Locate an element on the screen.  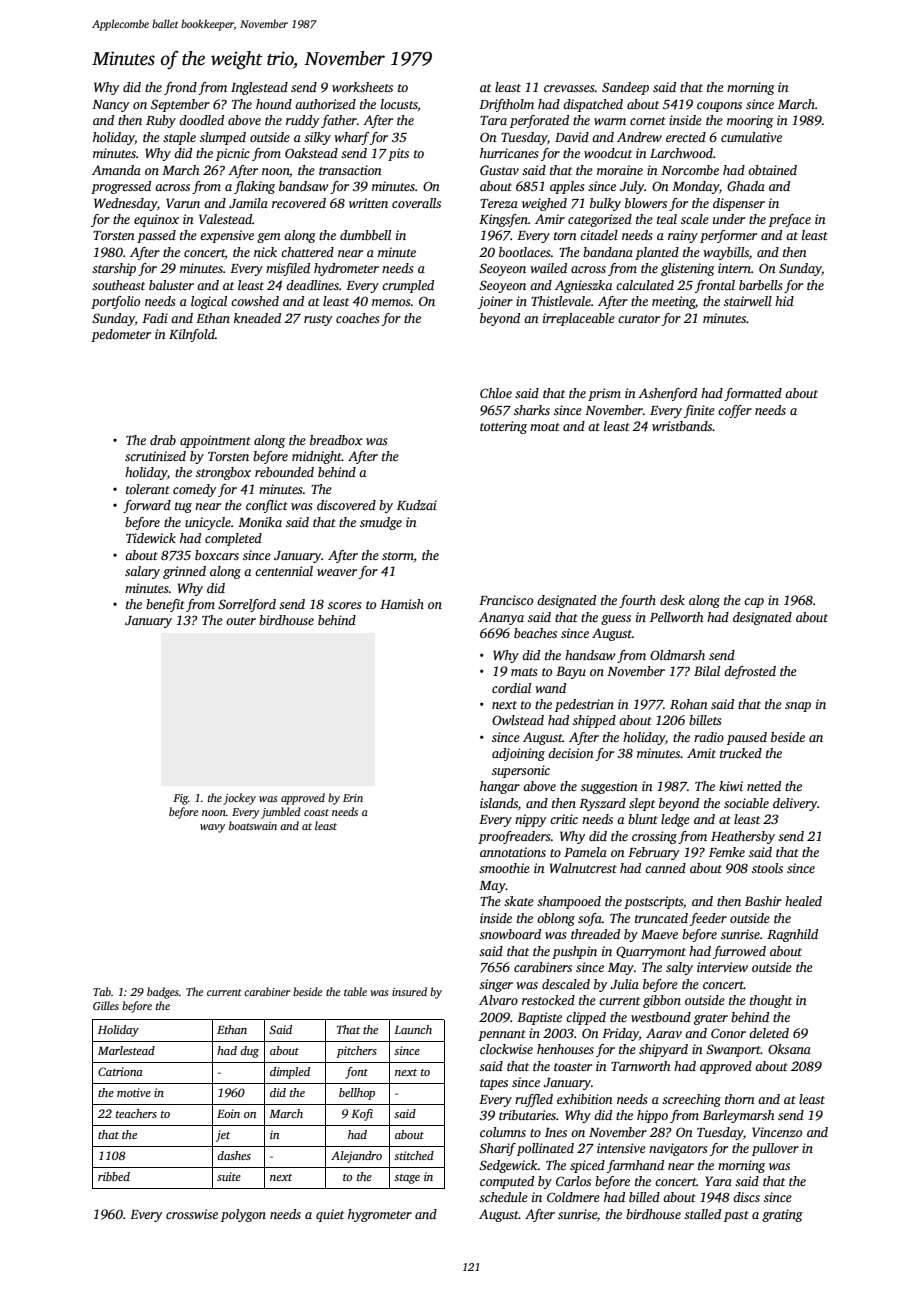
worksheets is located at coordinates (362, 87).
